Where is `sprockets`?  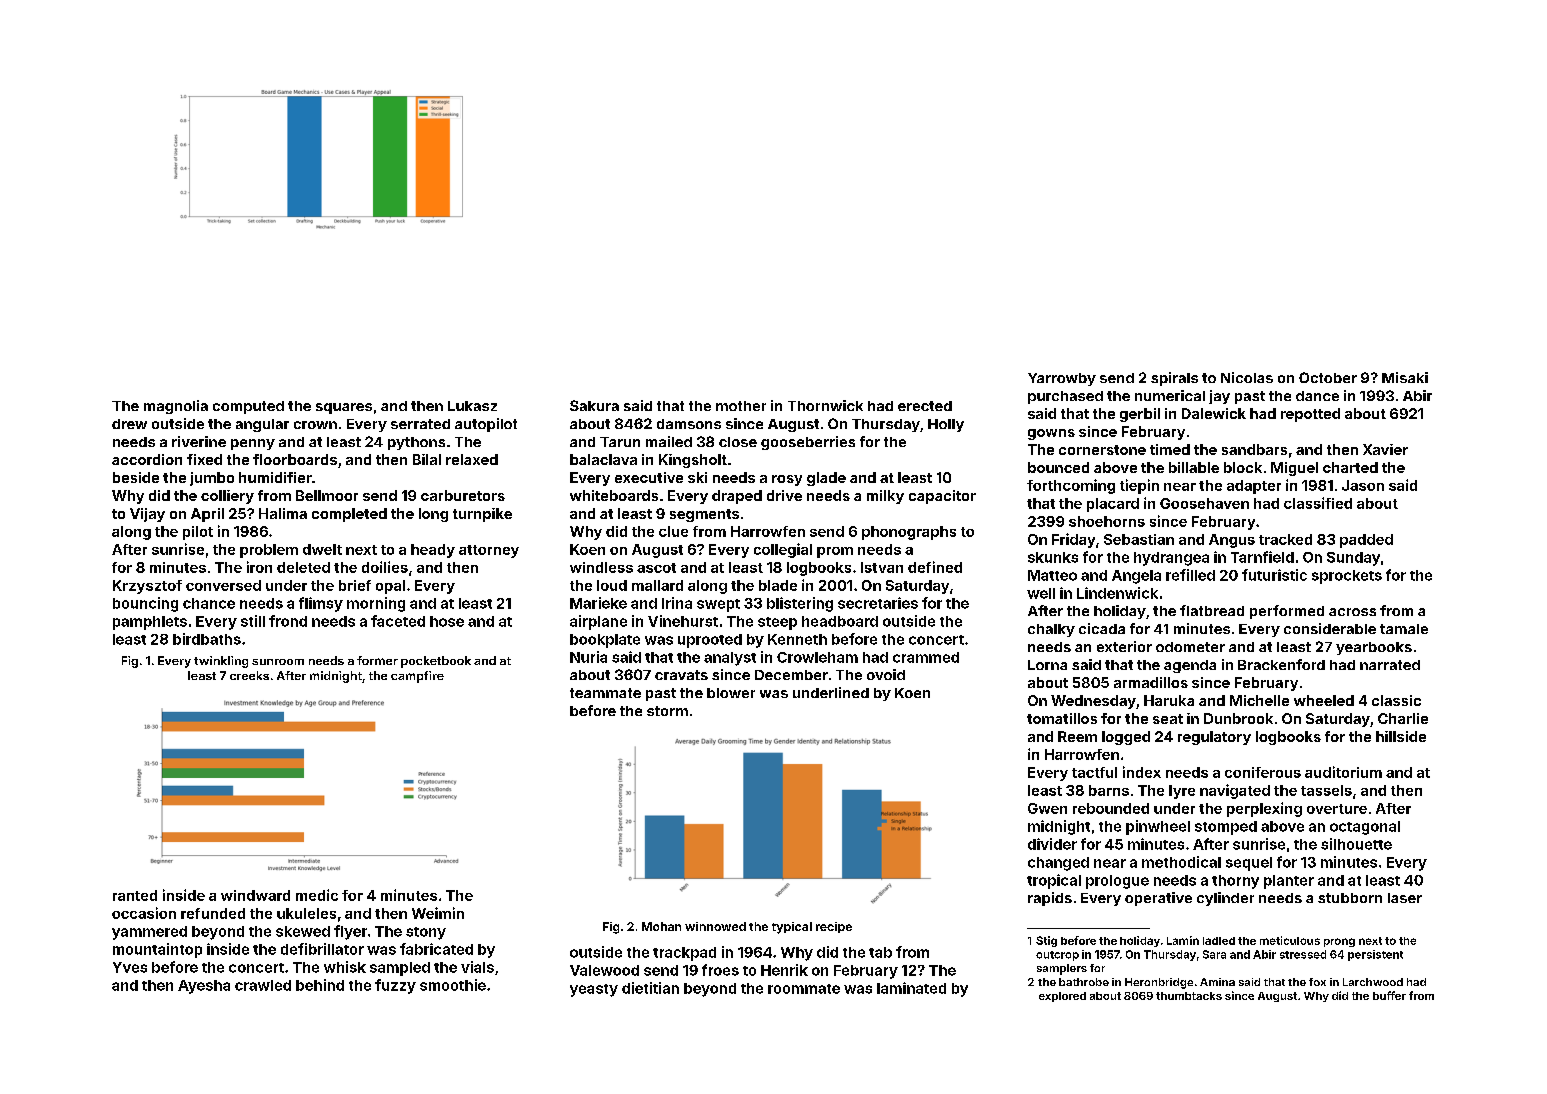
sprockets is located at coordinates (1347, 577).
